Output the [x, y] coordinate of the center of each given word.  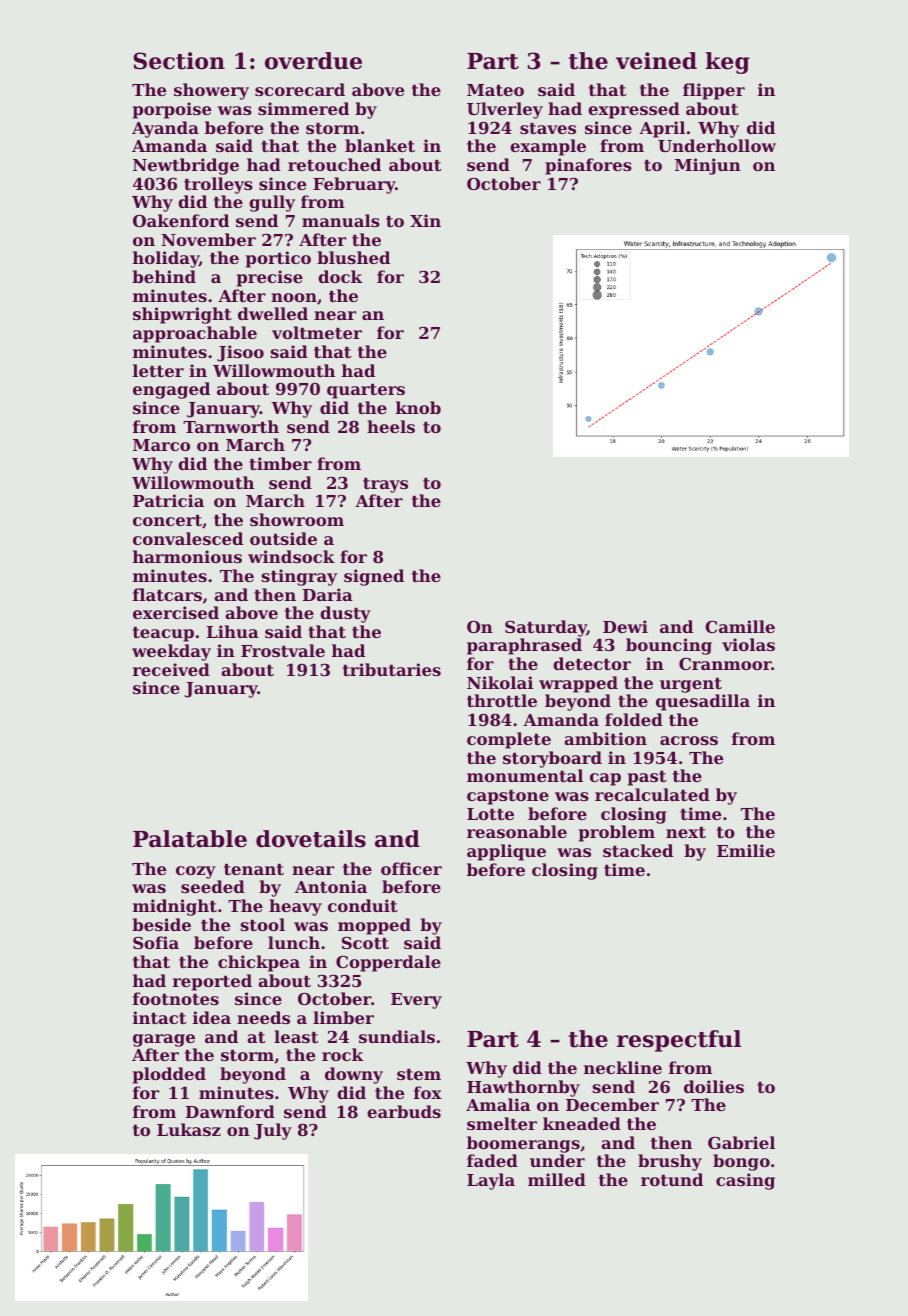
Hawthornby [523, 1088]
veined [656, 61]
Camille [740, 626]
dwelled [273, 313]
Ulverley [505, 110]
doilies [714, 1086]
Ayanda [165, 129]
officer [411, 868]
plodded [169, 1075]
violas [748, 644]
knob [418, 407]
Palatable [190, 839]
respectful [679, 1041]
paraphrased [524, 646]
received [171, 669]
